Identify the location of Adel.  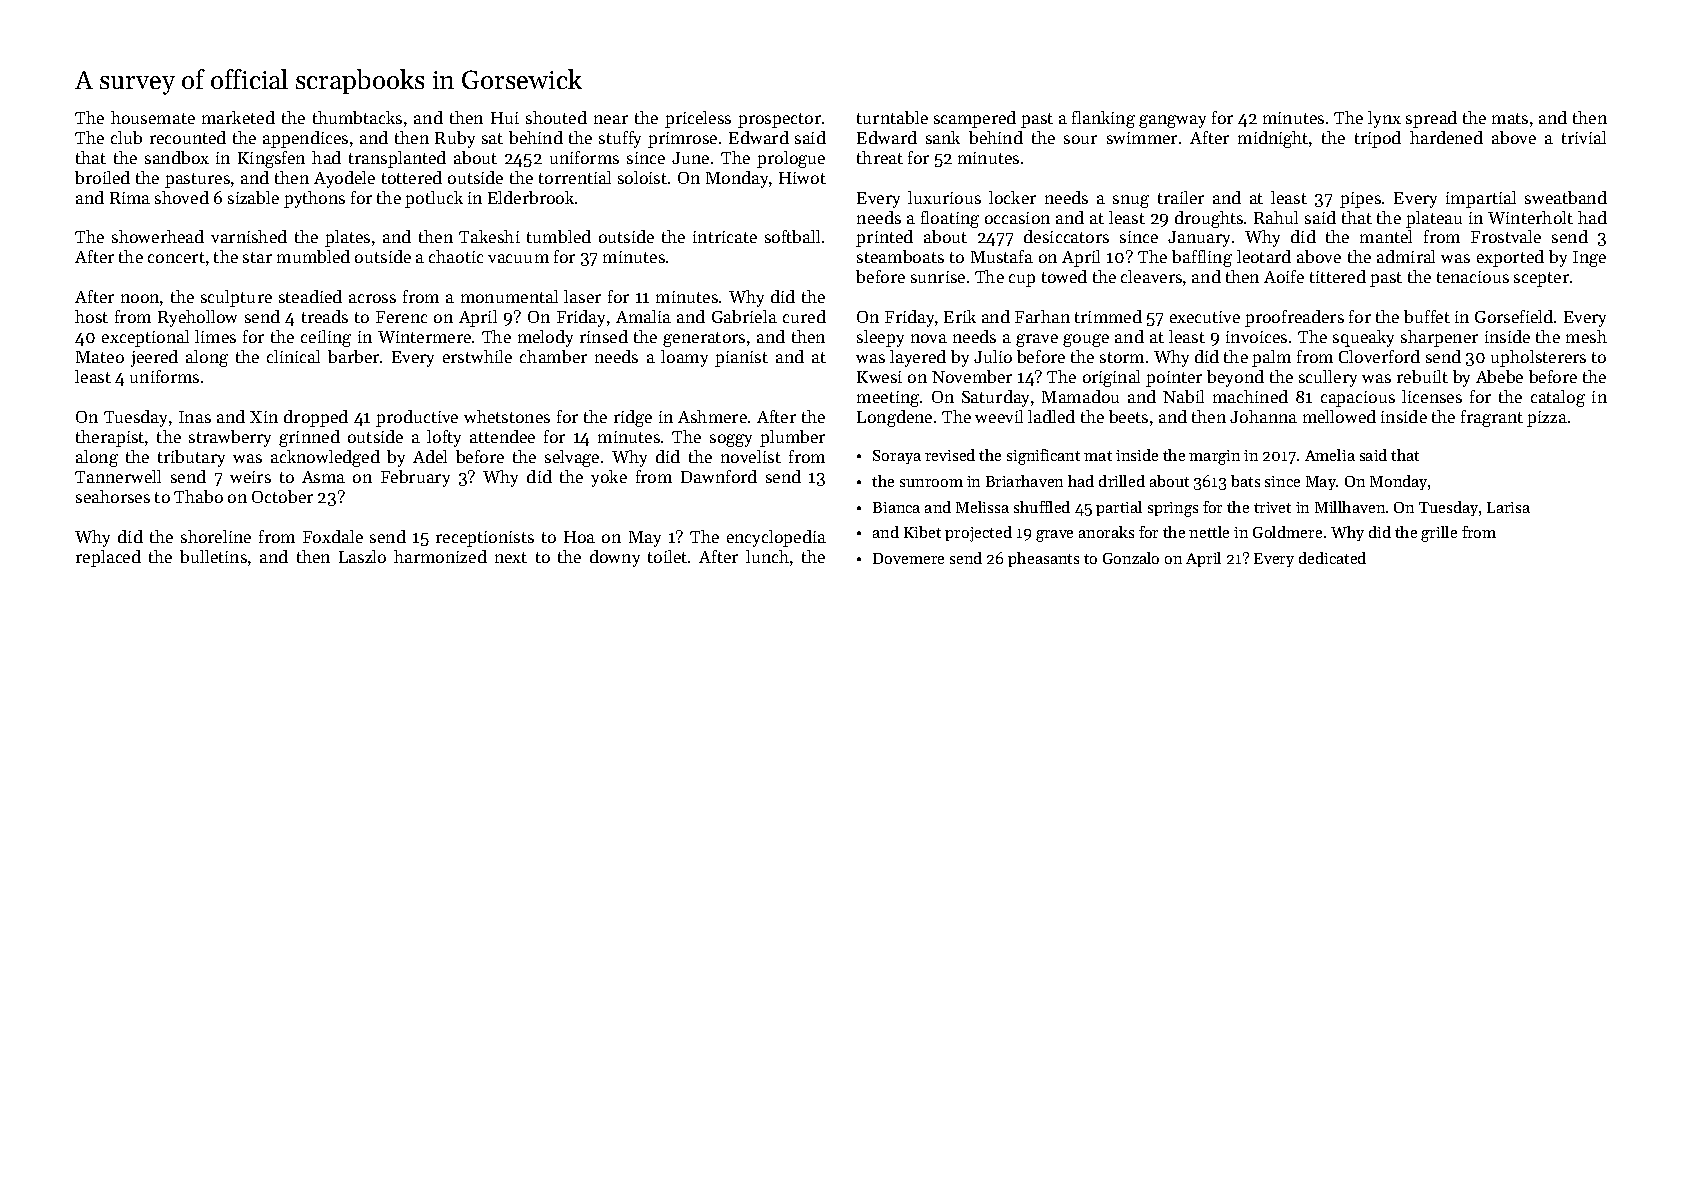
(430, 456).
